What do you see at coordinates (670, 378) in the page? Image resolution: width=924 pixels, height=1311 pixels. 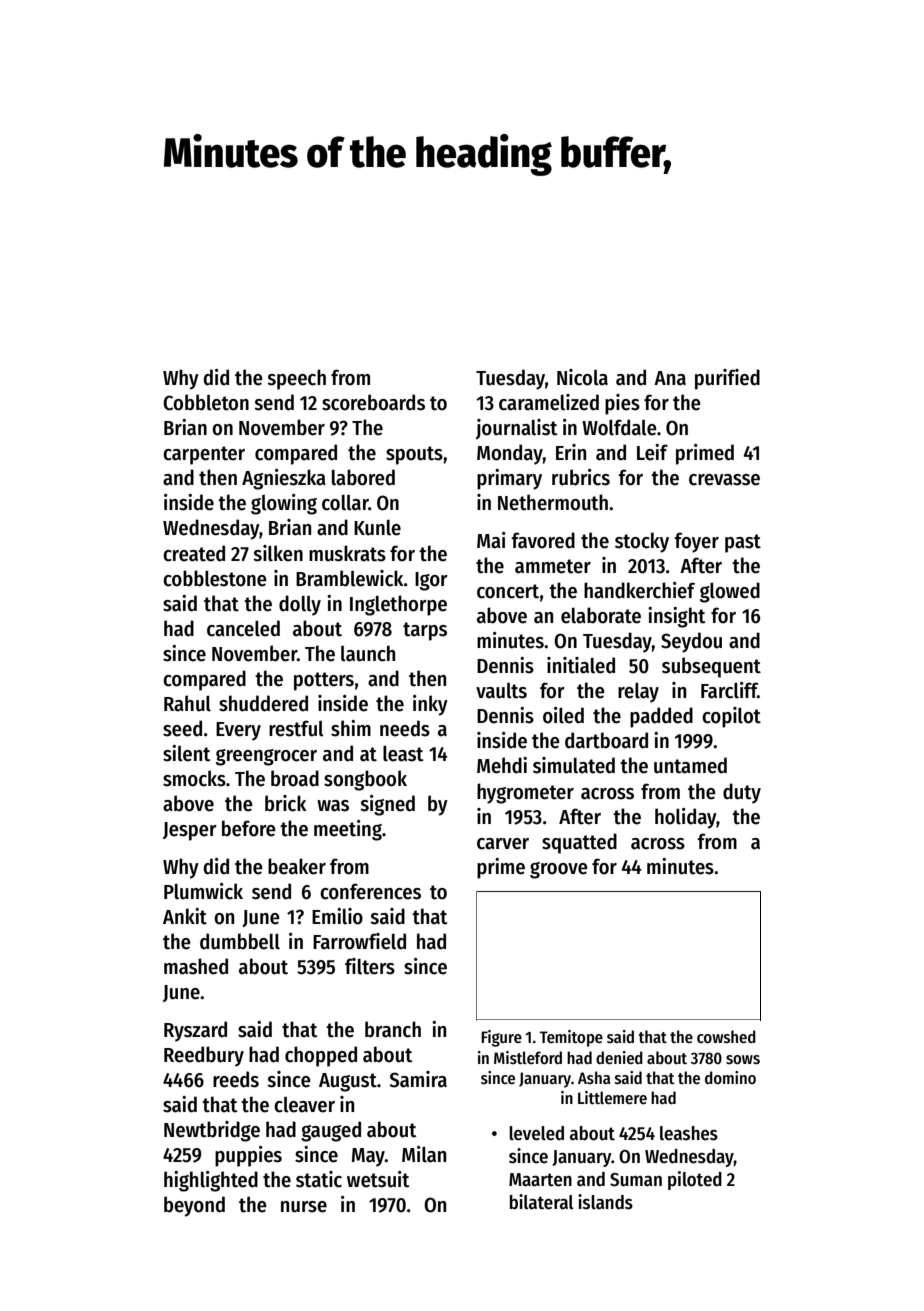 I see `Ana` at bounding box center [670, 378].
